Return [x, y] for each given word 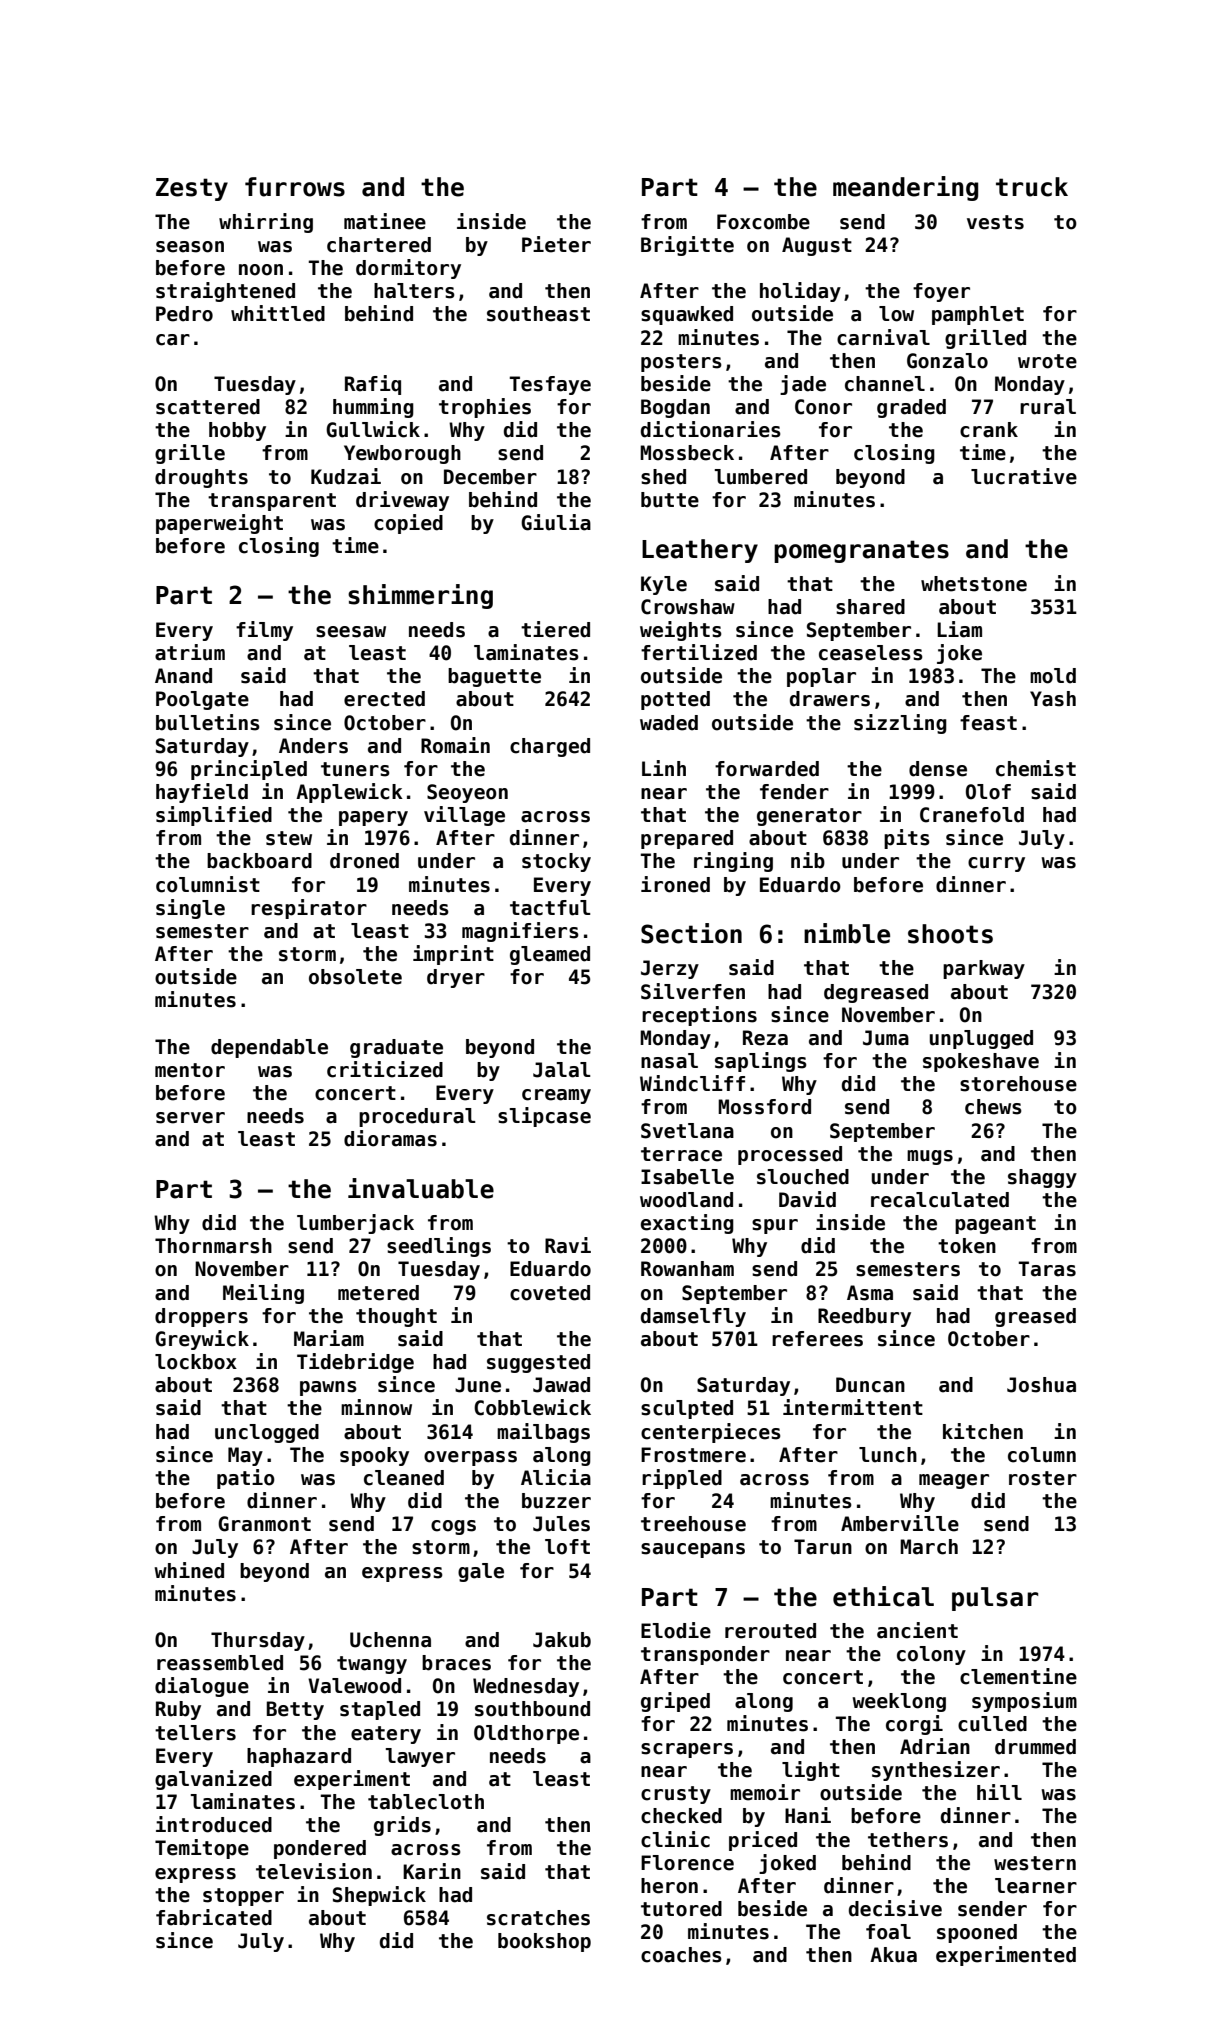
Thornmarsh [213, 1246]
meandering [905, 188]
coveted [550, 1293]
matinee [385, 221]
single [190, 909]
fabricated [214, 1917]
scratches [538, 1918]
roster [1043, 1478]
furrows [295, 187]
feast [988, 723]
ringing [733, 862]
